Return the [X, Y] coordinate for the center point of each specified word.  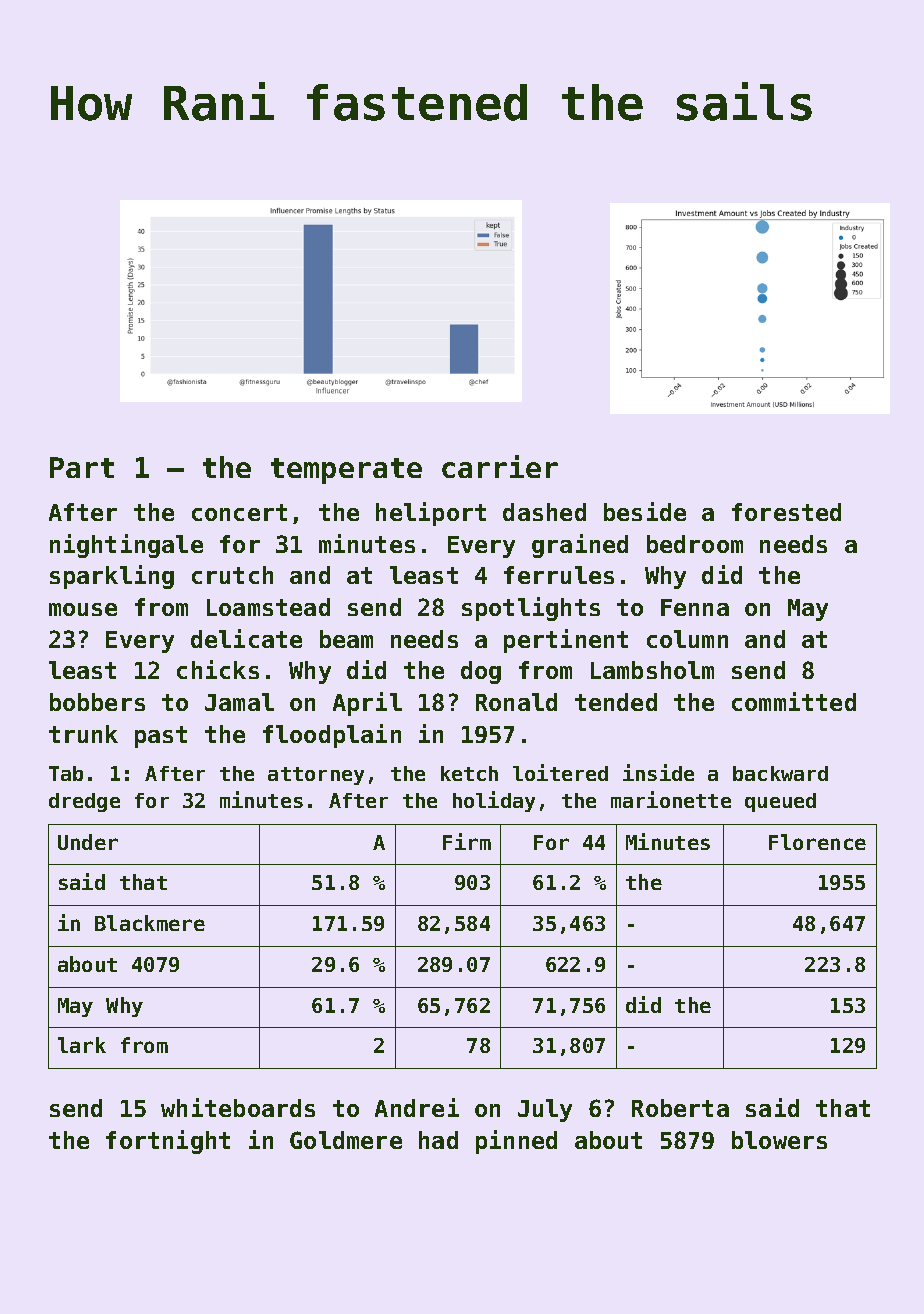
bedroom [695, 544]
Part [82, 467]
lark [82, 1045]
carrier [500, 466]
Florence [817, 842]
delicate [246, 638]
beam [346, 639]
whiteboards [238, 1107]
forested [786, 512]
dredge [84, 802]
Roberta [680, 1108]
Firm [467, 841]
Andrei [417, 1107]
